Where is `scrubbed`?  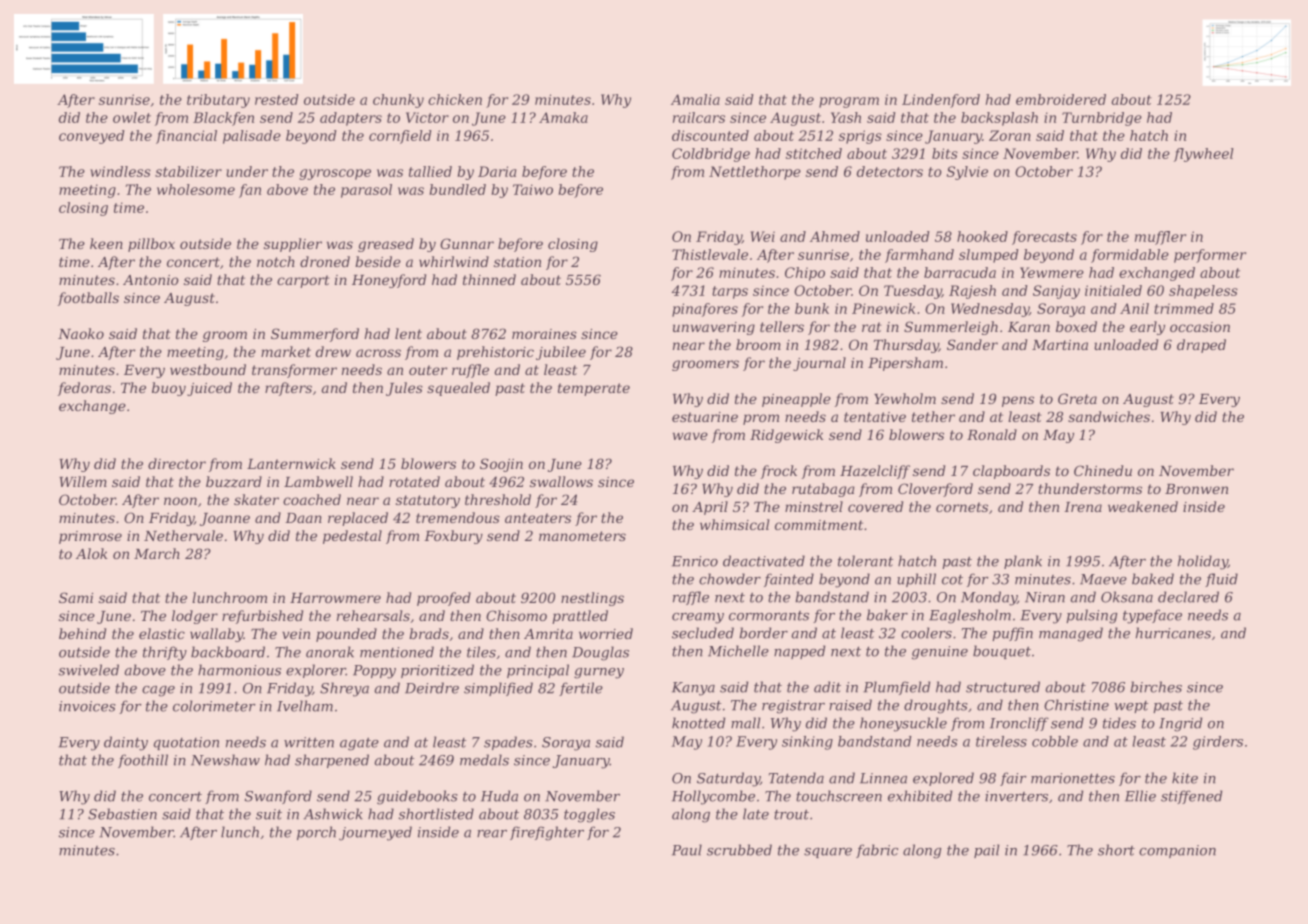 scrubbed is located at coordinates (739, 850).
